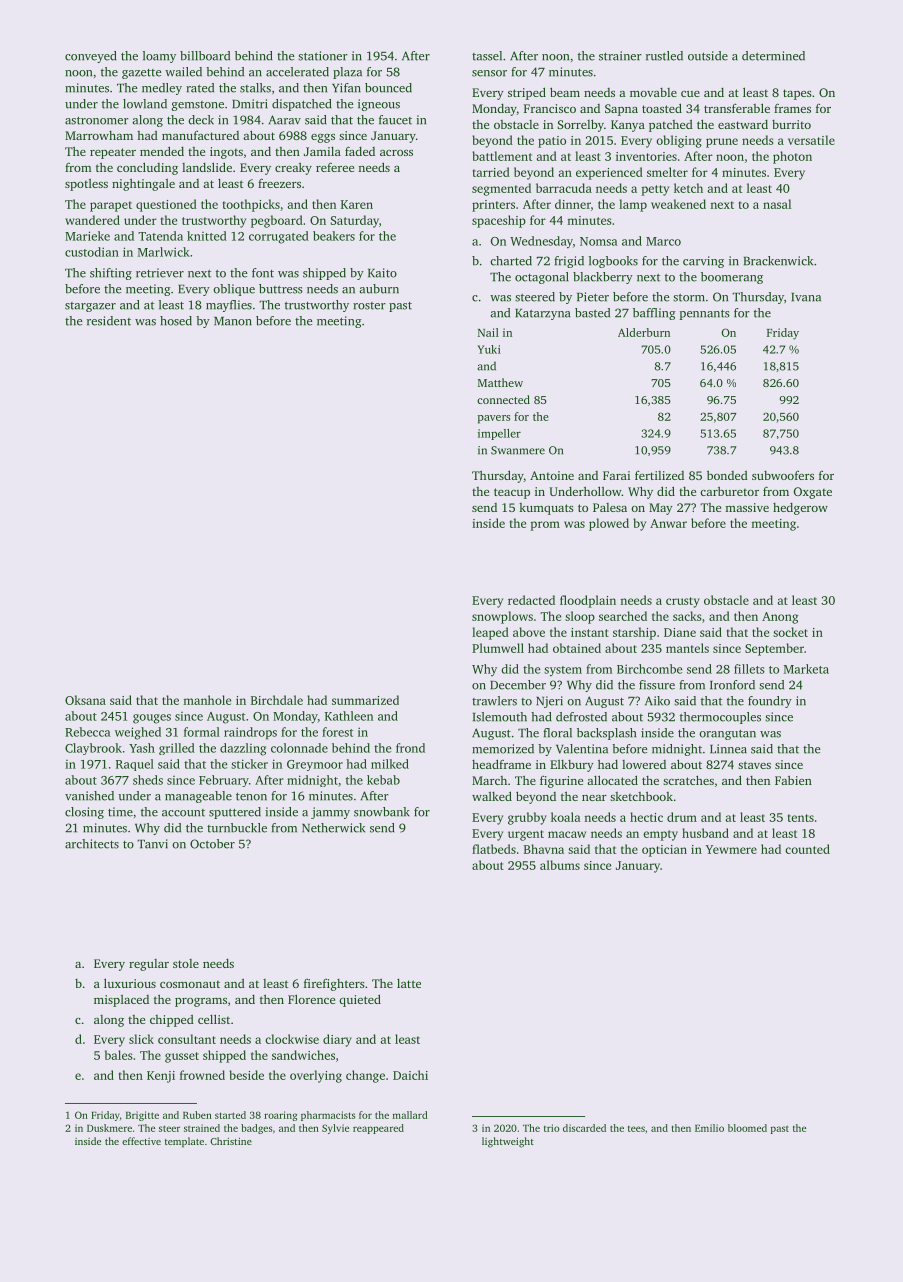 This screenshot has width=903, height=1282. What do you see at coordinates (773, 56) in the screenshot?
I see `determined` at bounding box center [773, 56].
